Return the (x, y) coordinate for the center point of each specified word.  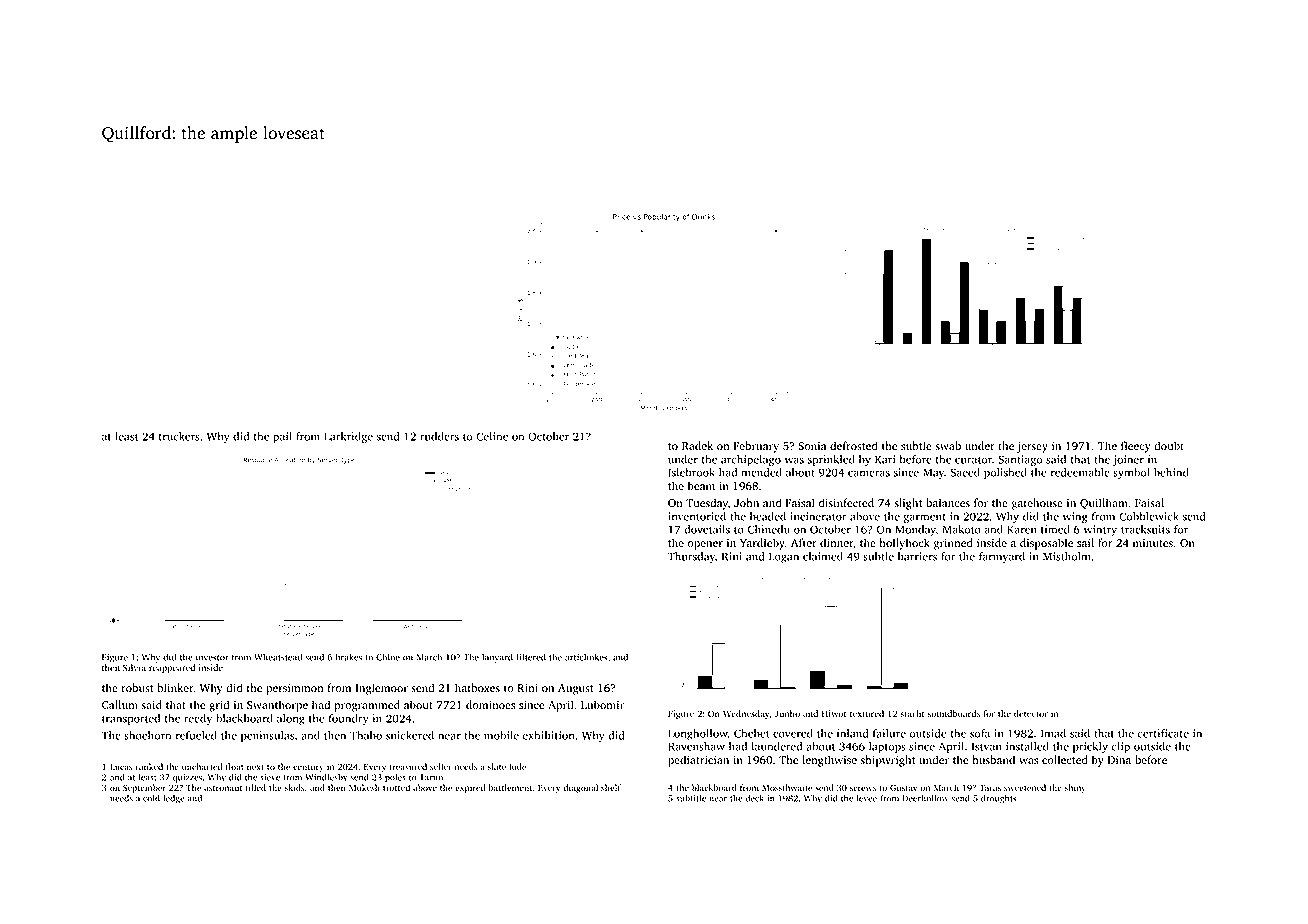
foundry (349, 719)
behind (1171, 472)
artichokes (586, 657)
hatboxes (477, 687)
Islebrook (691, 472)
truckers (179, 436)
